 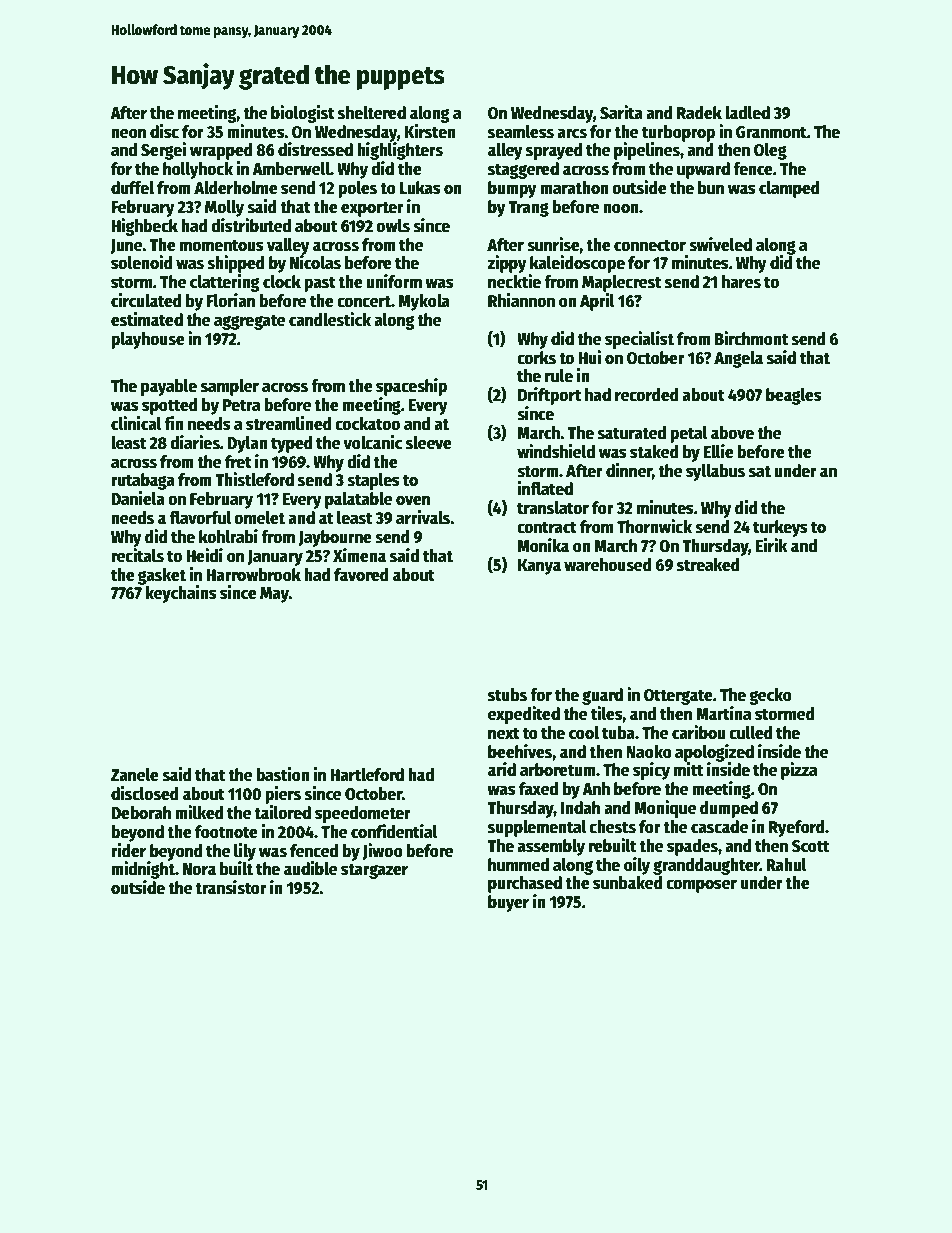 I want to click on buyer, so click(x=508, y=903).
